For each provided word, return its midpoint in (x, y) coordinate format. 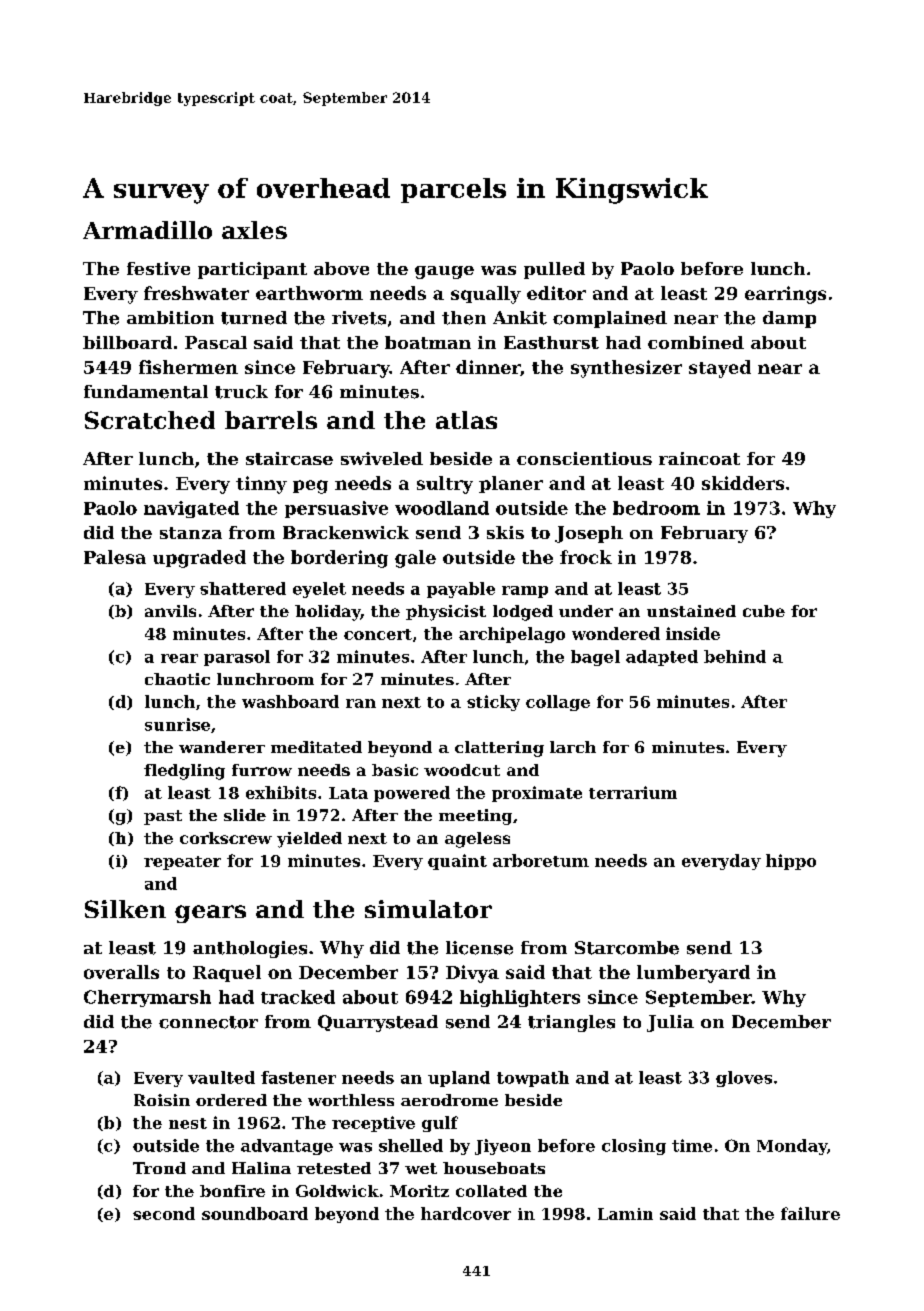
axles (254, 230)
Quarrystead (378, 1023)
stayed (720, 369)
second (164, 1213)
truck (241, 392)
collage (558, 703)
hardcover (466, 1213)
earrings (785, 295)
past (163, 817)
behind (735, 656)
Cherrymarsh (147, 998)
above (341, 268)
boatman (428, 342)
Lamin (625, 1214)
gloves (744, 1079)
